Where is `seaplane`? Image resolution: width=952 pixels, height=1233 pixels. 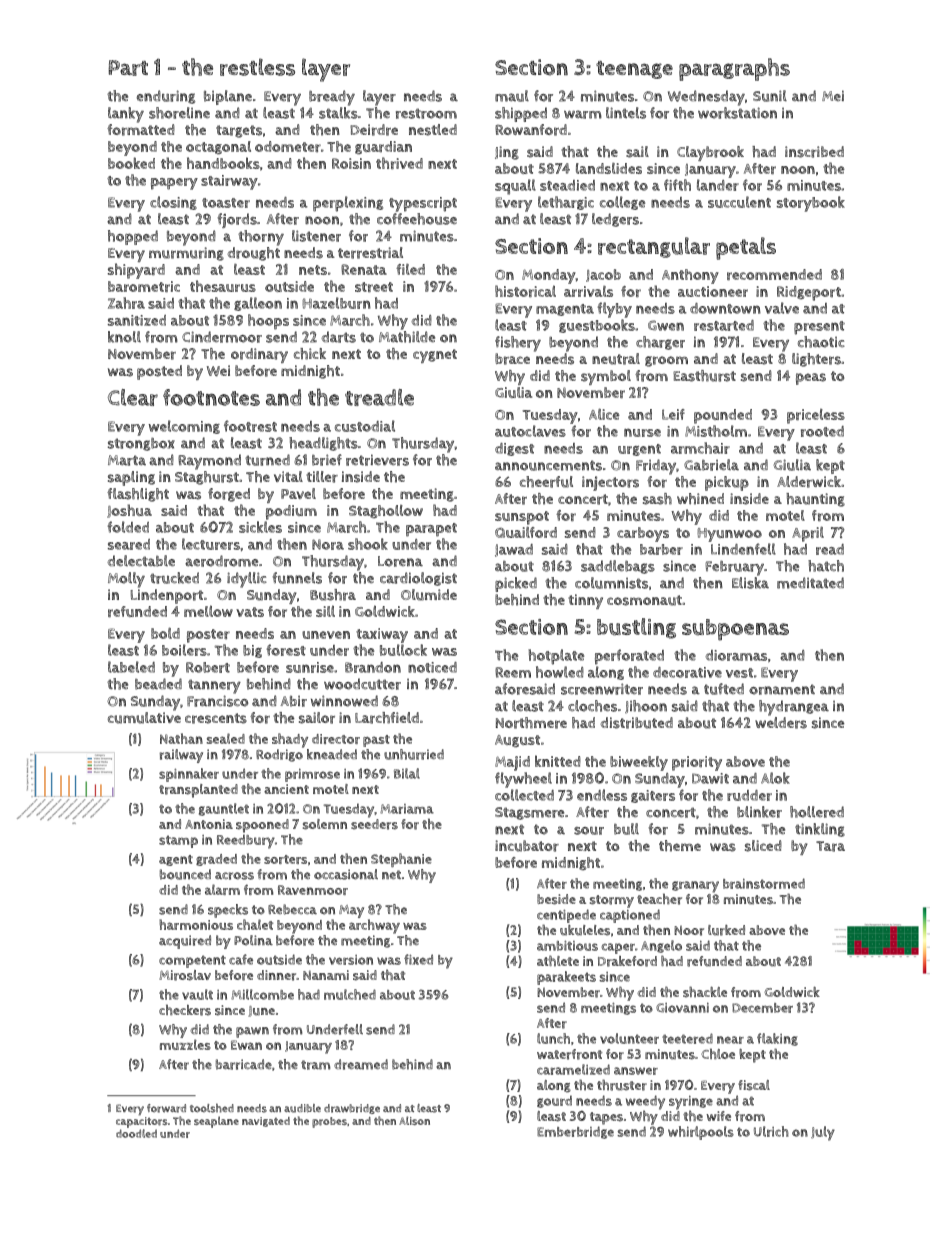
seaplane is located at coordinates (216, 1122).
